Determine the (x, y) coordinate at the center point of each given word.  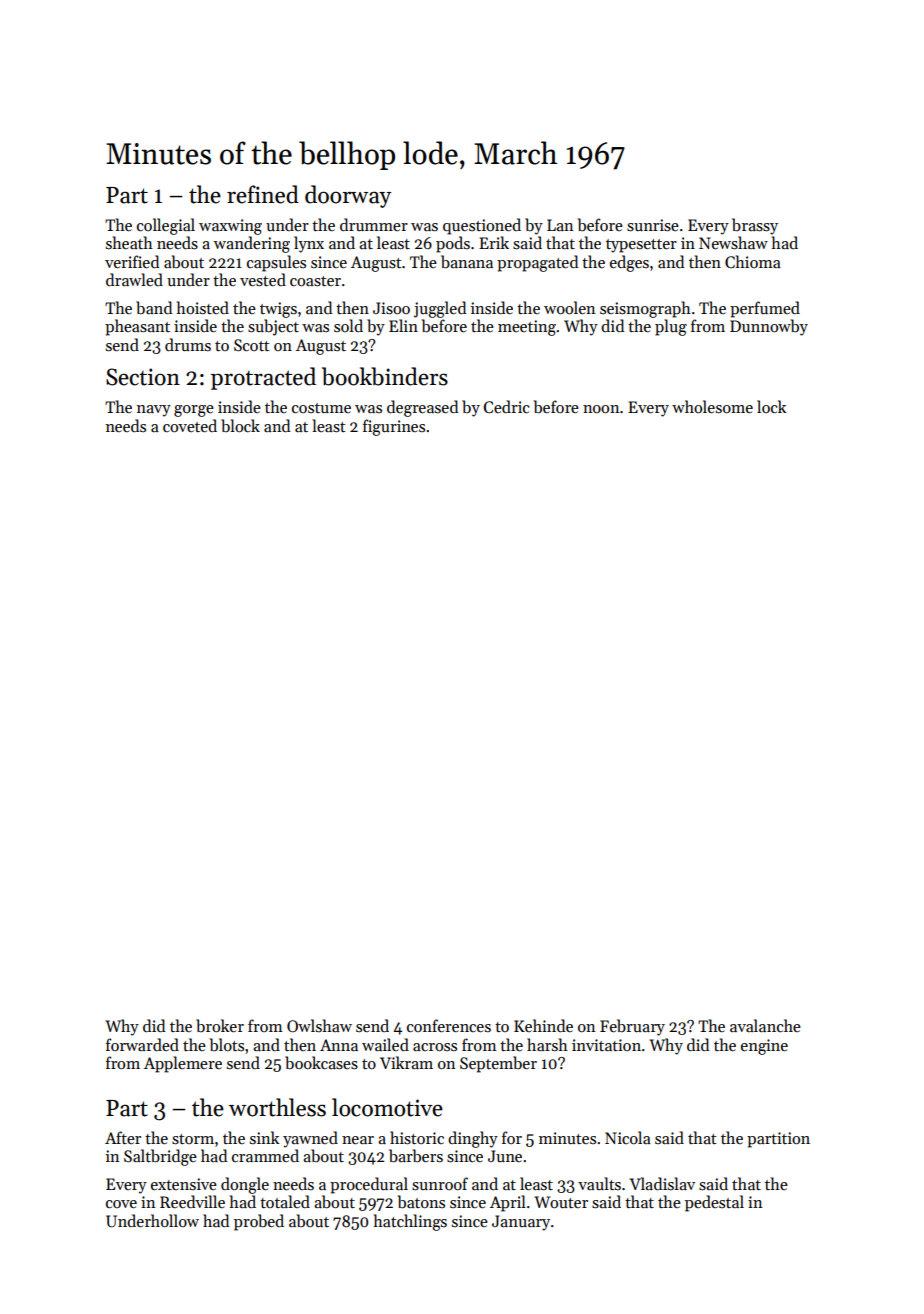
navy (154, 411)
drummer (374, 224)
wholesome (712, 406)
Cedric (506, 407)
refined (263, 194)
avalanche (765, 1025)
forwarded (142, 1044)
